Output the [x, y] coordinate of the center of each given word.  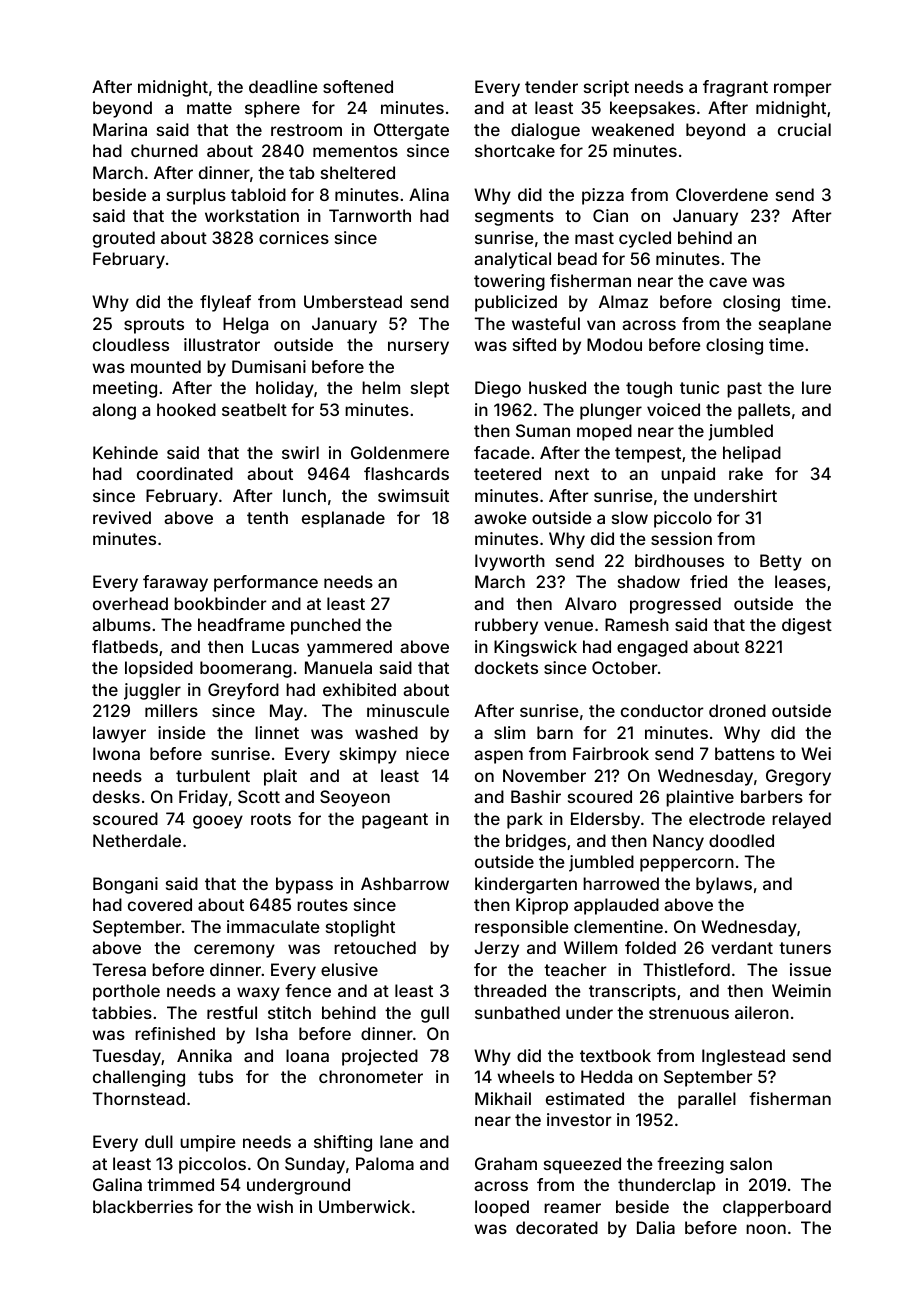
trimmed [180, 1184]
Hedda [606, 1076]
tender [551, 86]
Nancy [678, 842]
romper [803, 90]
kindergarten [526, 885]
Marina [120, 129]
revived [122, 517]
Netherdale [137, 840]
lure [816, 387]
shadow [649, 581]
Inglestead [743, 1057]
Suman [543, 430]
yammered [349, 648]
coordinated [185, 473]
